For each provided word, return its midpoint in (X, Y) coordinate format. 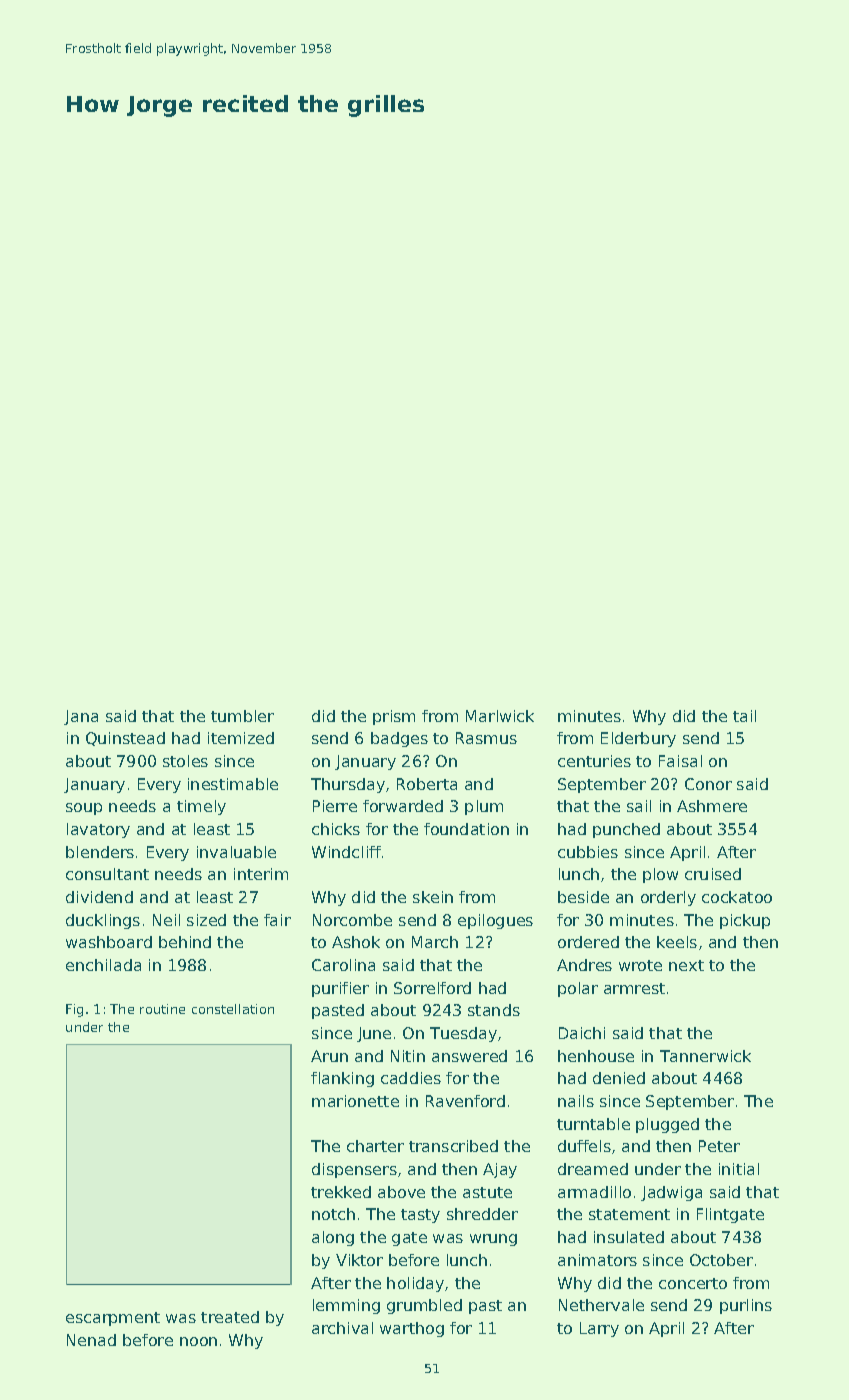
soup (84, 809)
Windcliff (346, 852)
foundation (466, 829)
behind (185, 942)
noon (198, 1341)
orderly (668, 898)
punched (626, 830)
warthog (412, 1329)
